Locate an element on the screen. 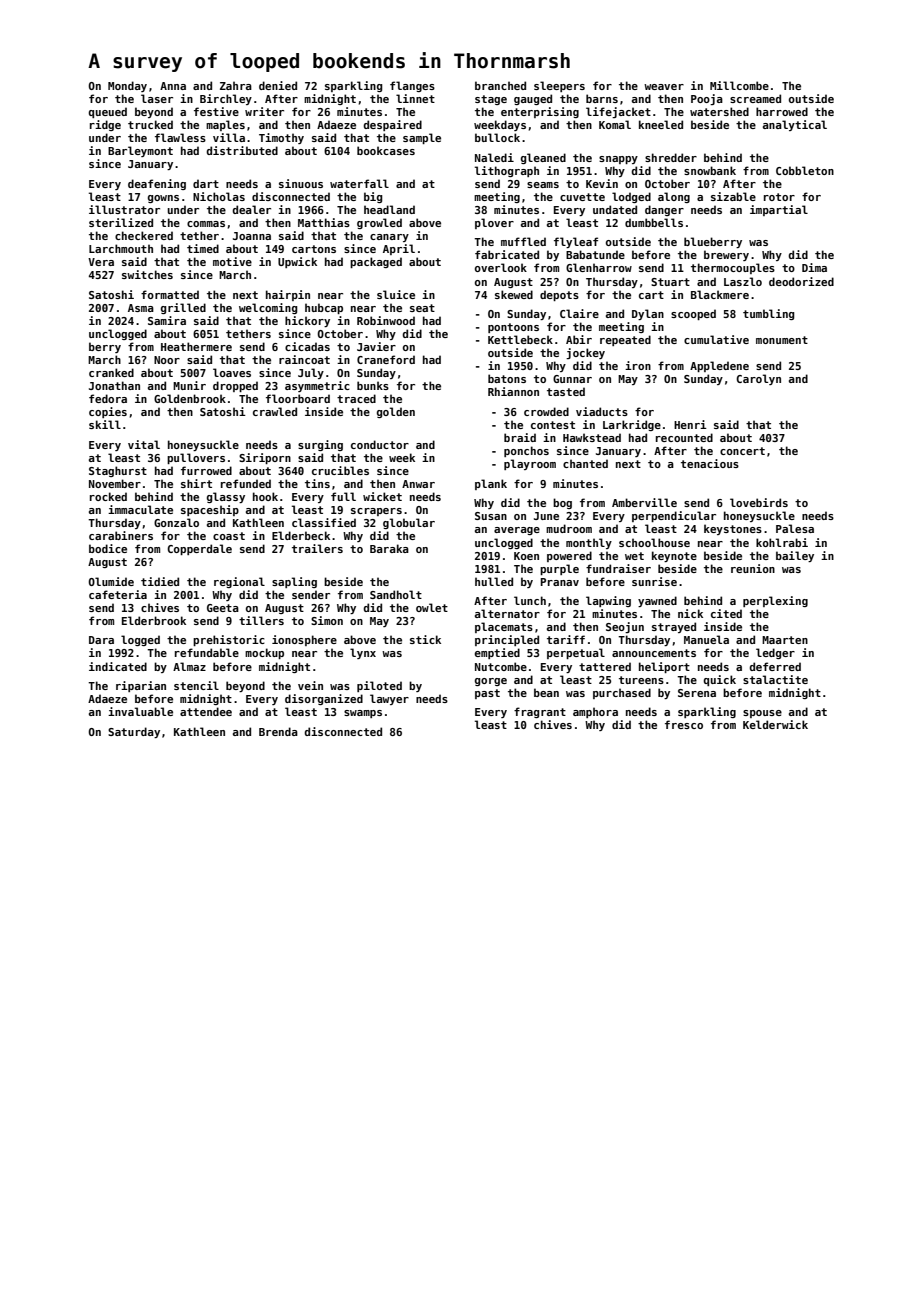 This screenshot has height=1308, width=924. Monday is located at coordinates (127, 86).
